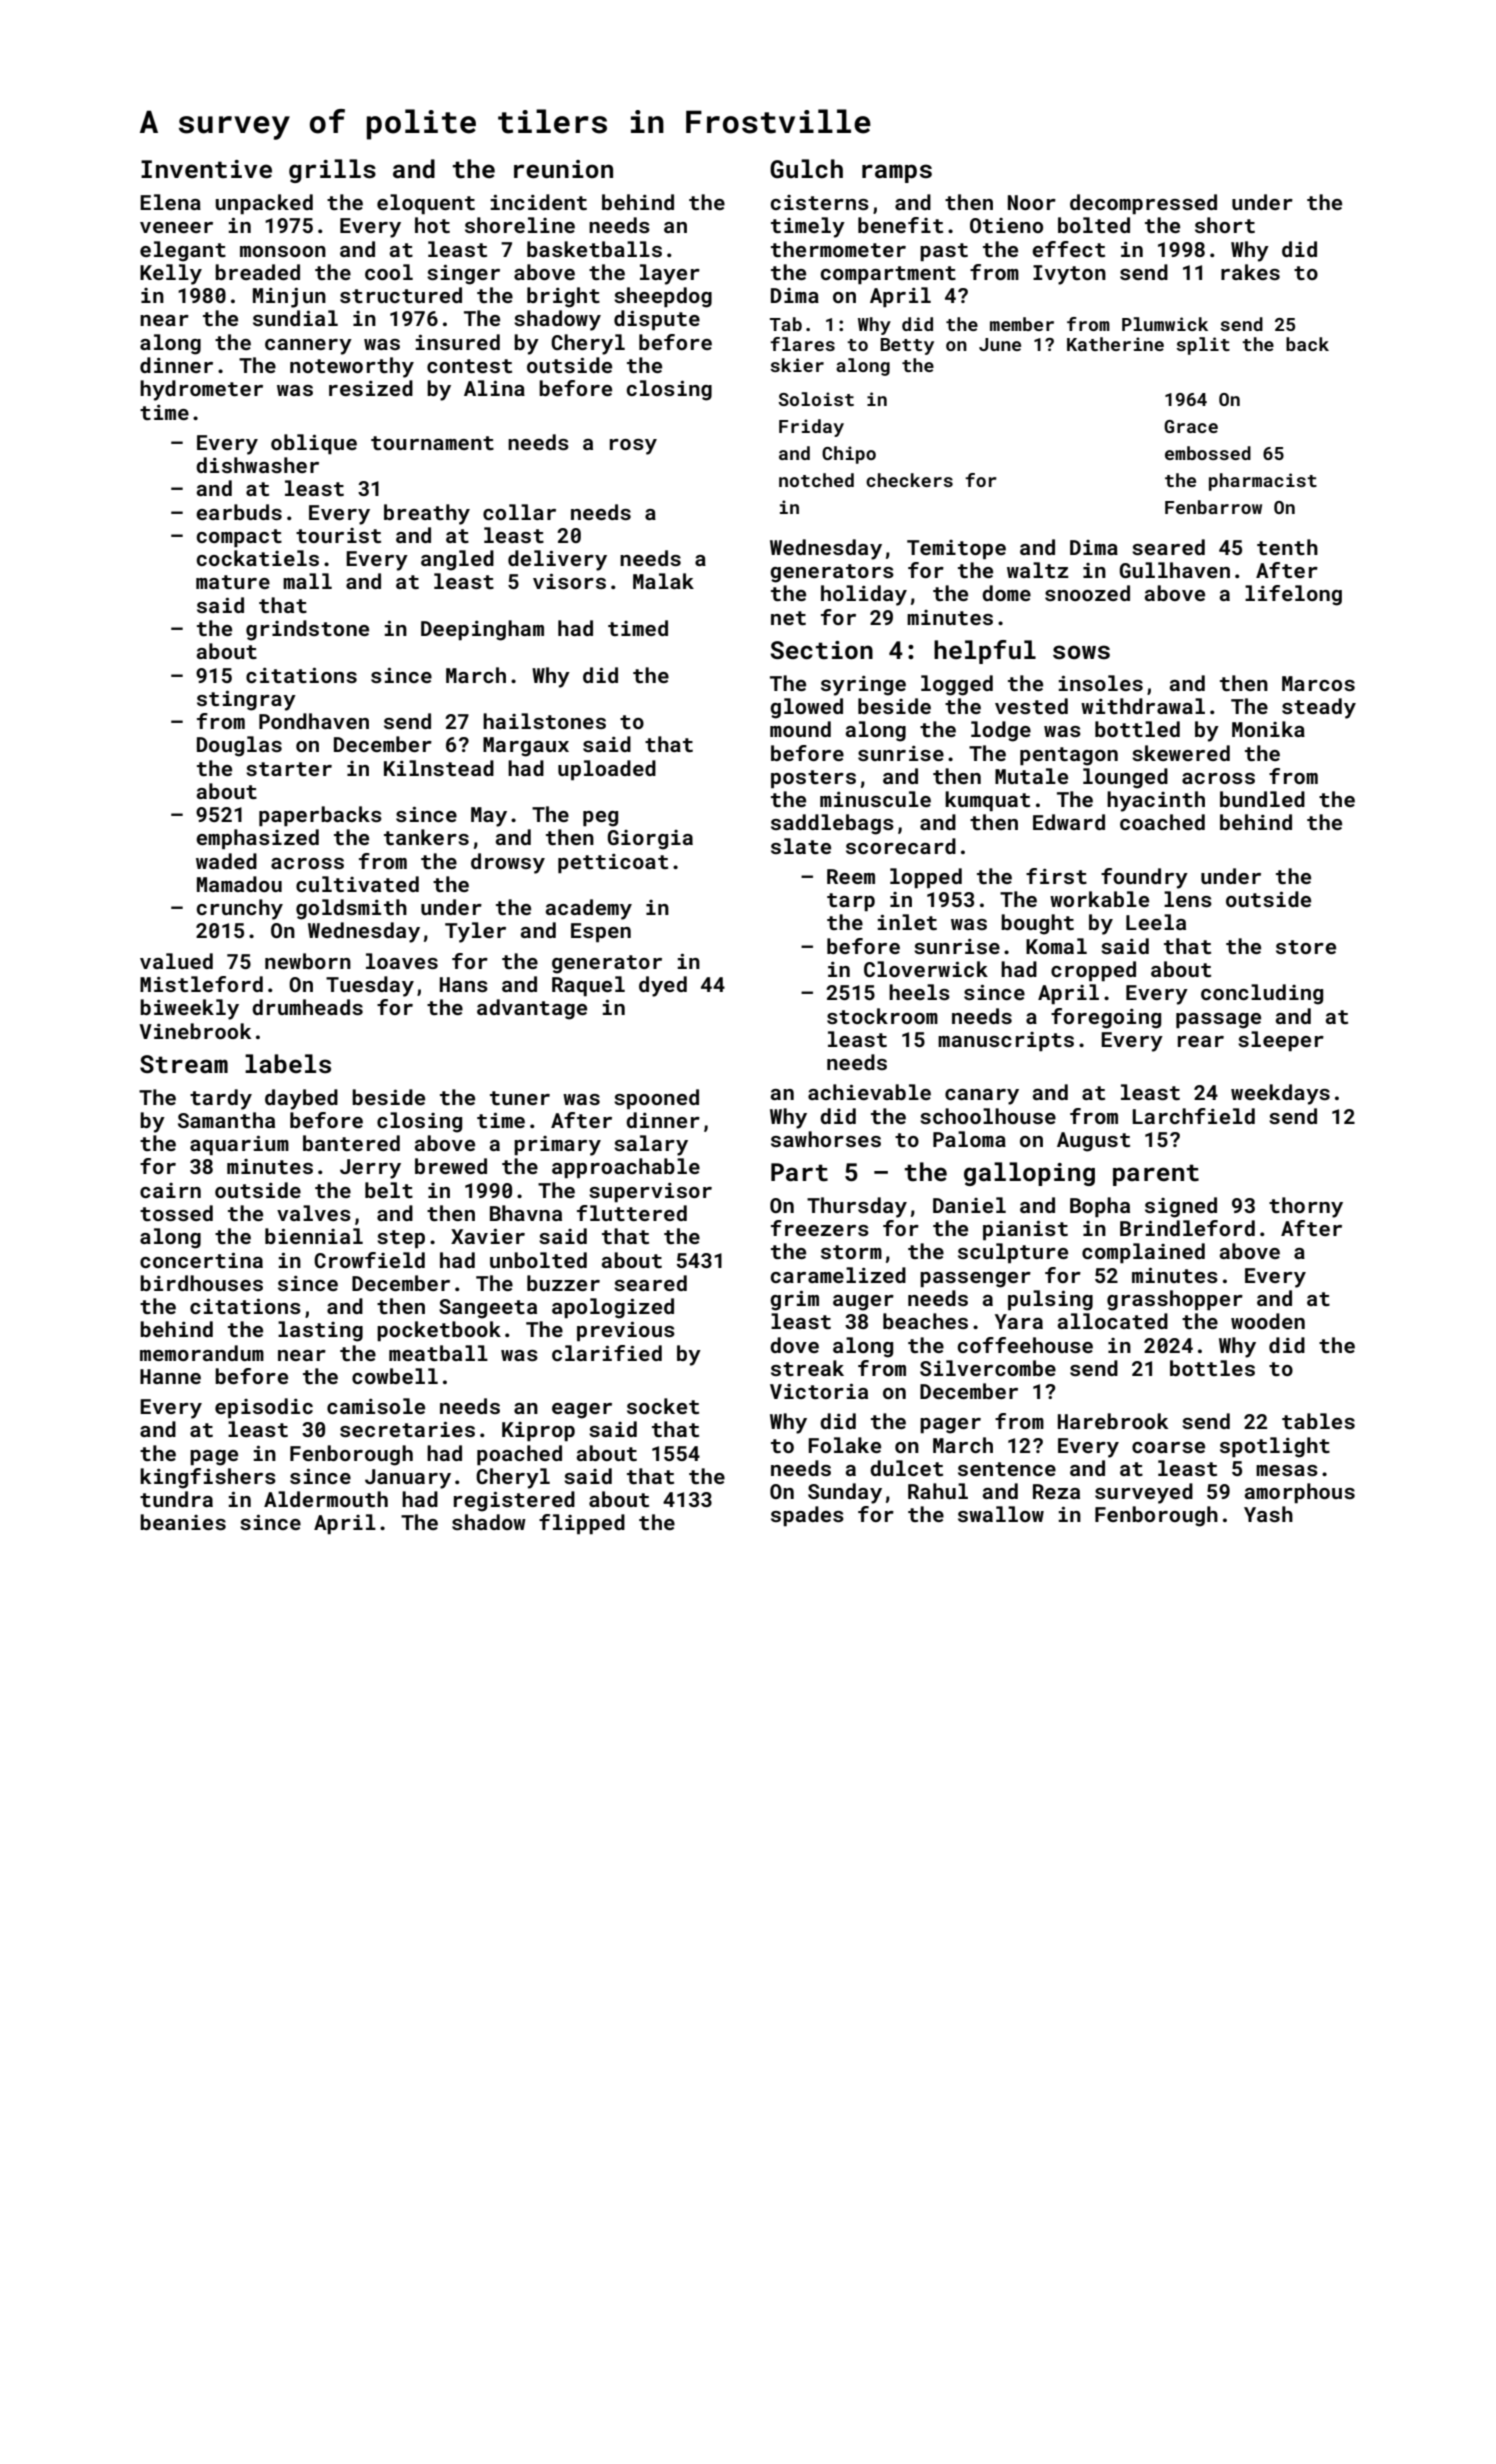 The height and width of the screenshot is (2464, 1496). What do you see at coordinates (395, 1376) in the screenshot?
I see `cowbell` at bounding box center [395, 1376].
